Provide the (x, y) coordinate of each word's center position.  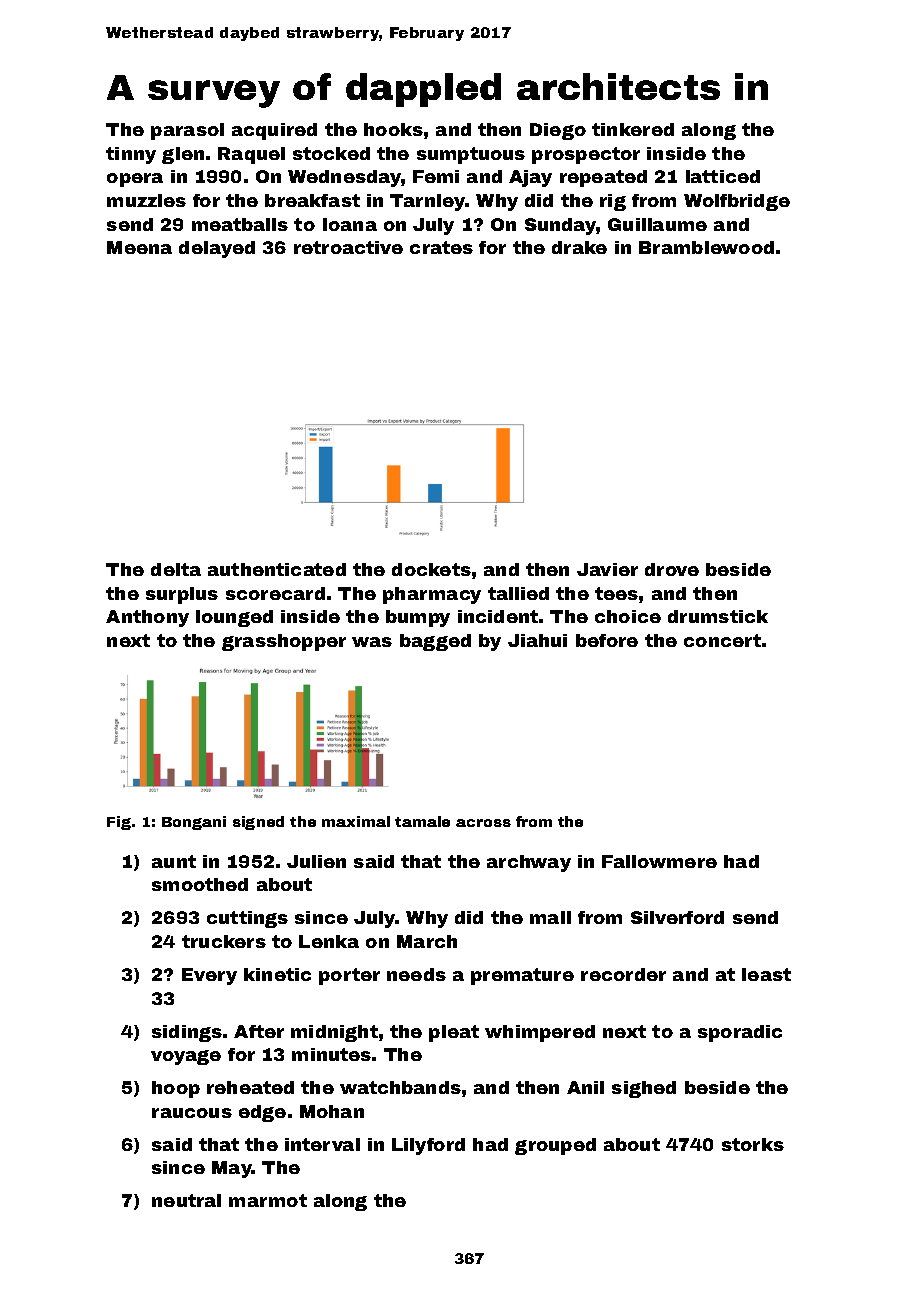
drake (579, 247)
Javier (607, 569)
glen (183, 155)
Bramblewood (706, 247)
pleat (454, 1033)
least (766, 974)
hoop (176, 1089)
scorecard (275, 593)
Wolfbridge (737, 202)
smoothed (200, 884)
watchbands (400, 1087)
